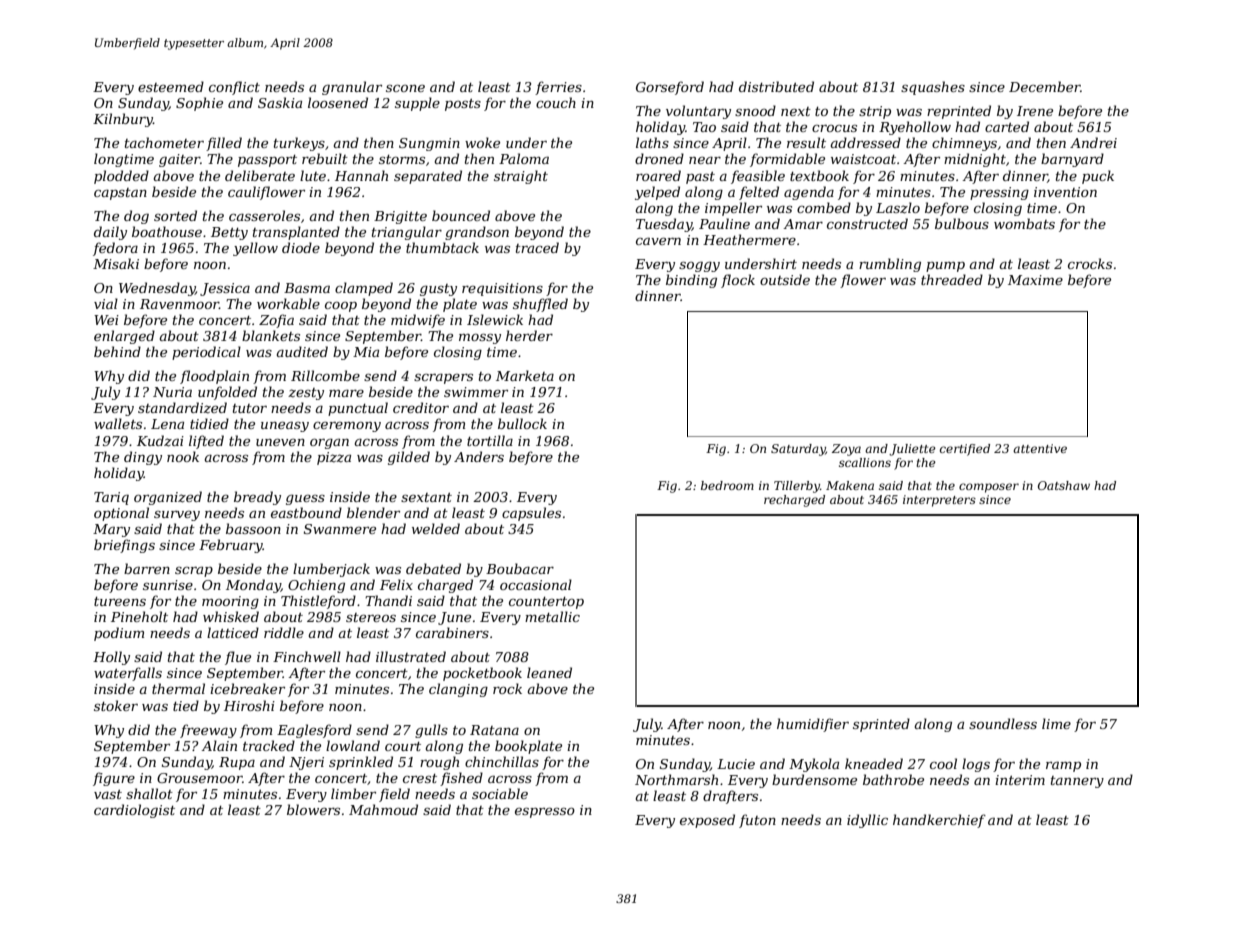  What do you see at coordinates (118, 423) in the page?
I see `wallets` at bounding box center [118, 423].
